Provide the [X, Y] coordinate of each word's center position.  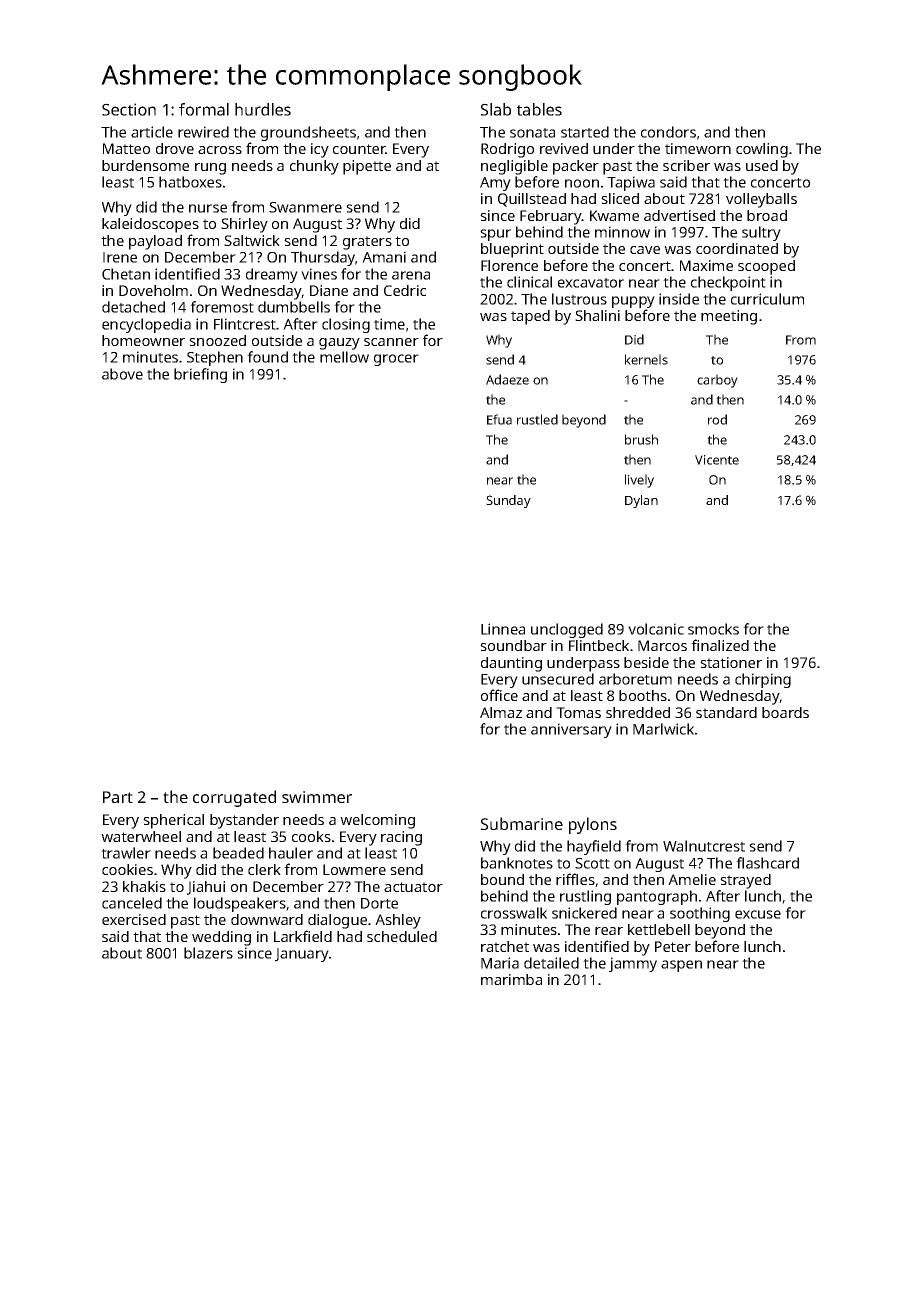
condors [668, 132]
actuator [413, 887]
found [267, 357]
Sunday [508, 501]
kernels [646, 359]
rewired [203, 132]
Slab [496, 109]
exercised [134, 919]
